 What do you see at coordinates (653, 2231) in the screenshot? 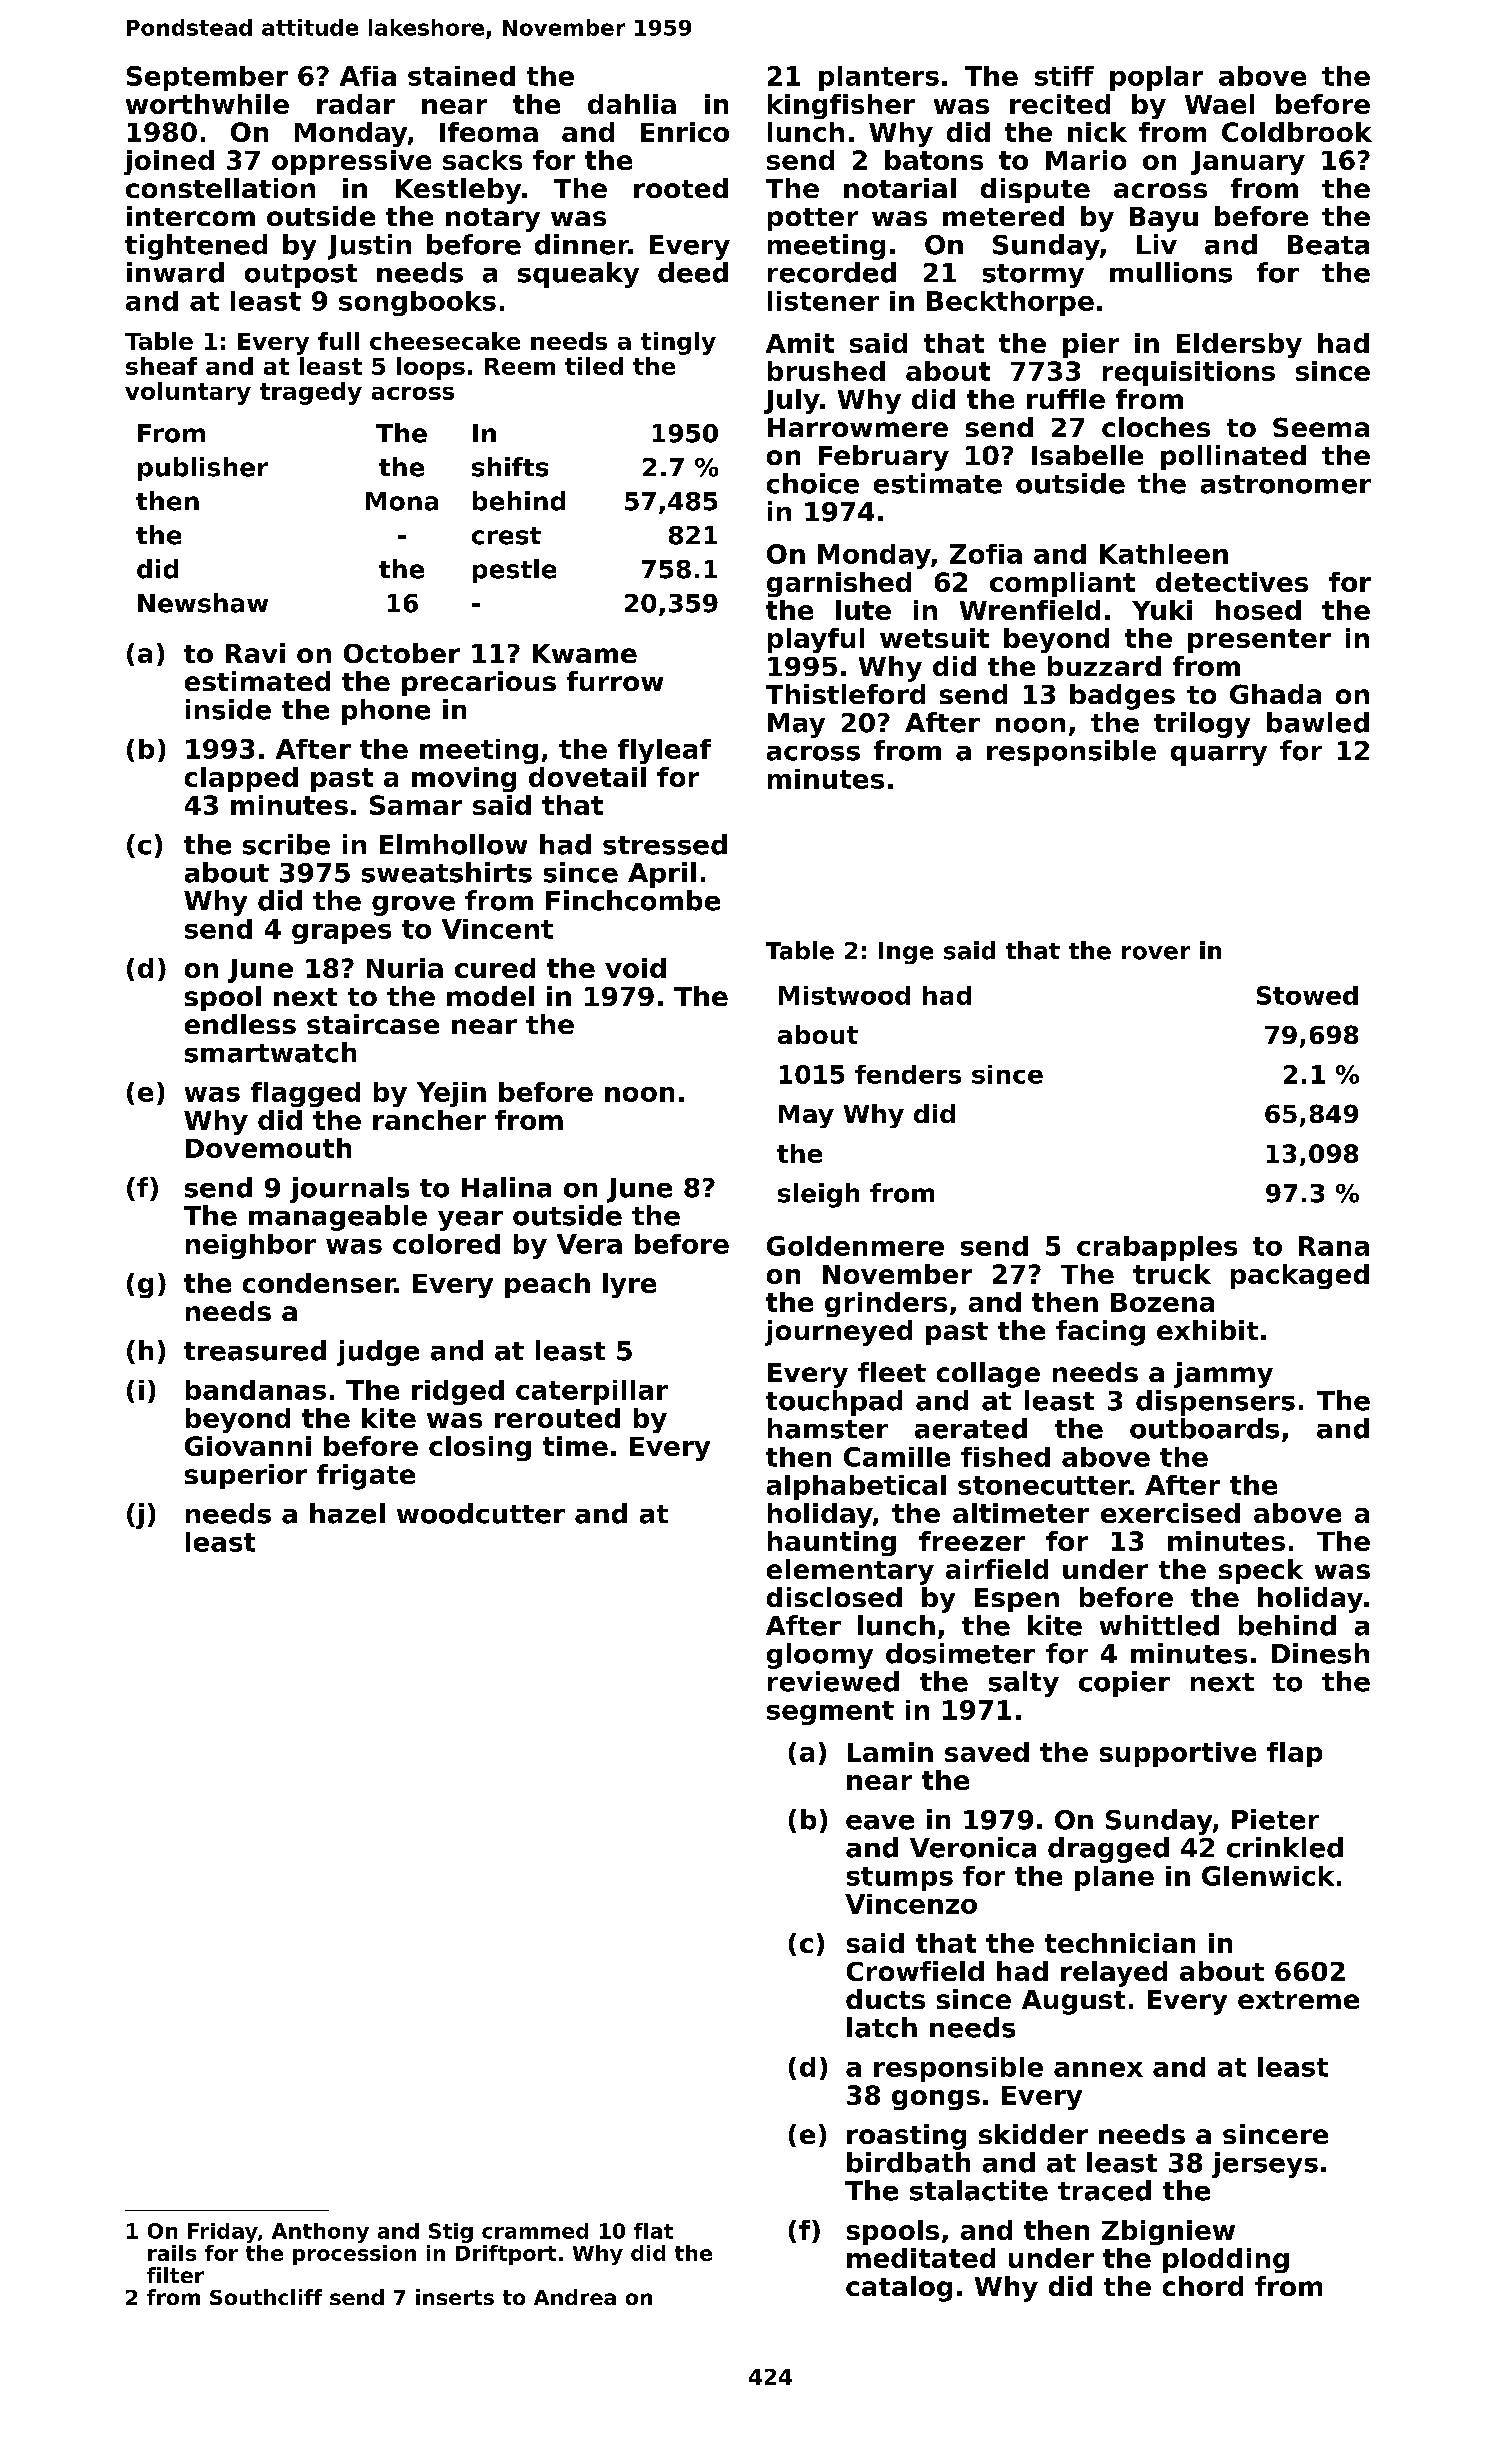
I see `flat` at bounding box center [653, 2231].
